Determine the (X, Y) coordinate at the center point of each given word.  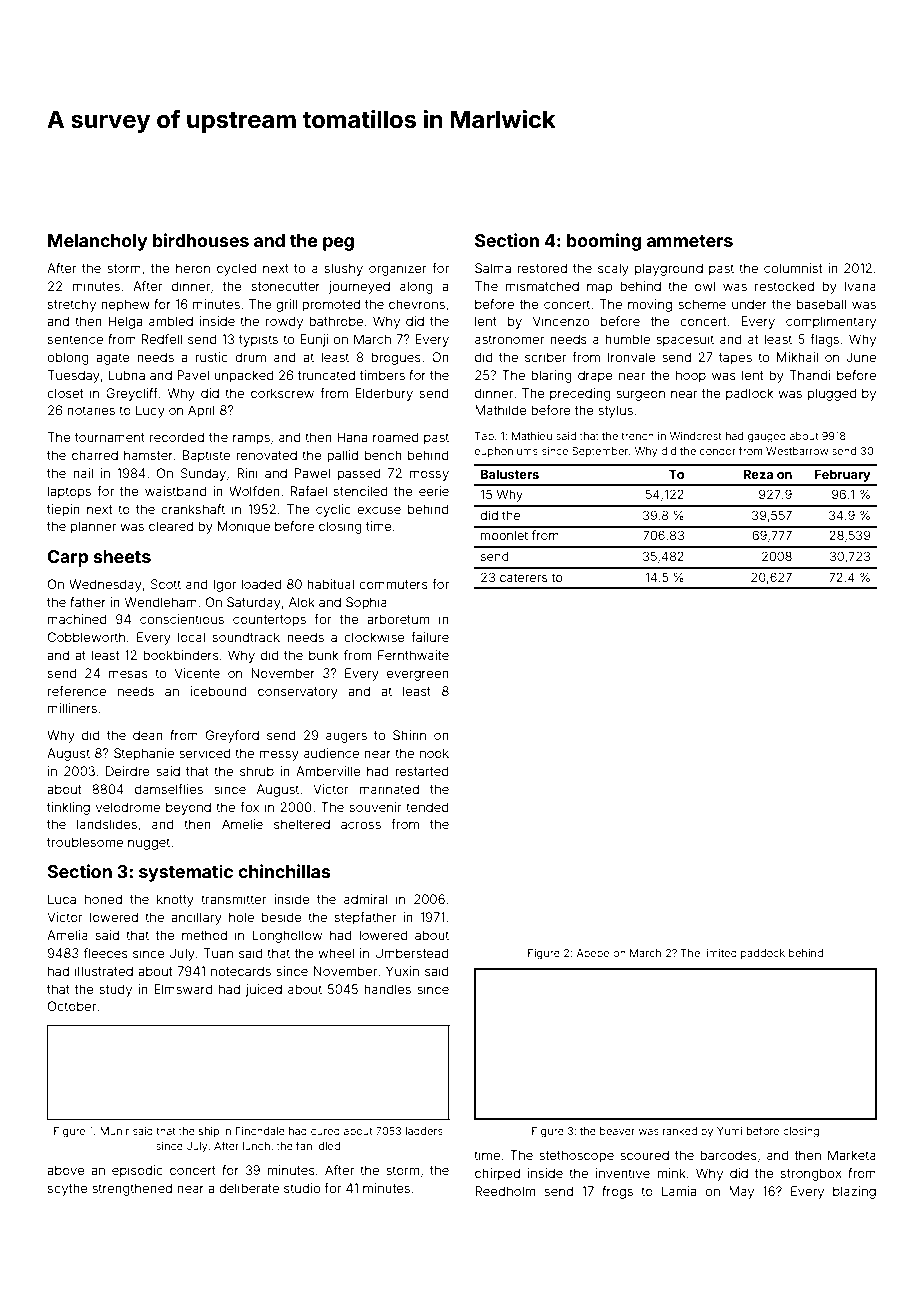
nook (434, 753)
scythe (68, 1189)
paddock (763, 954)
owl (705, 286)
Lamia (679, 1191)
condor (718, 451)
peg (338, 244)
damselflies (169, 789)
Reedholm (505, 1191)
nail (83, 473)
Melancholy (97, 242)
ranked (680, 1131)
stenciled (361, 491)
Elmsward (183, 989)
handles (387, 989)
